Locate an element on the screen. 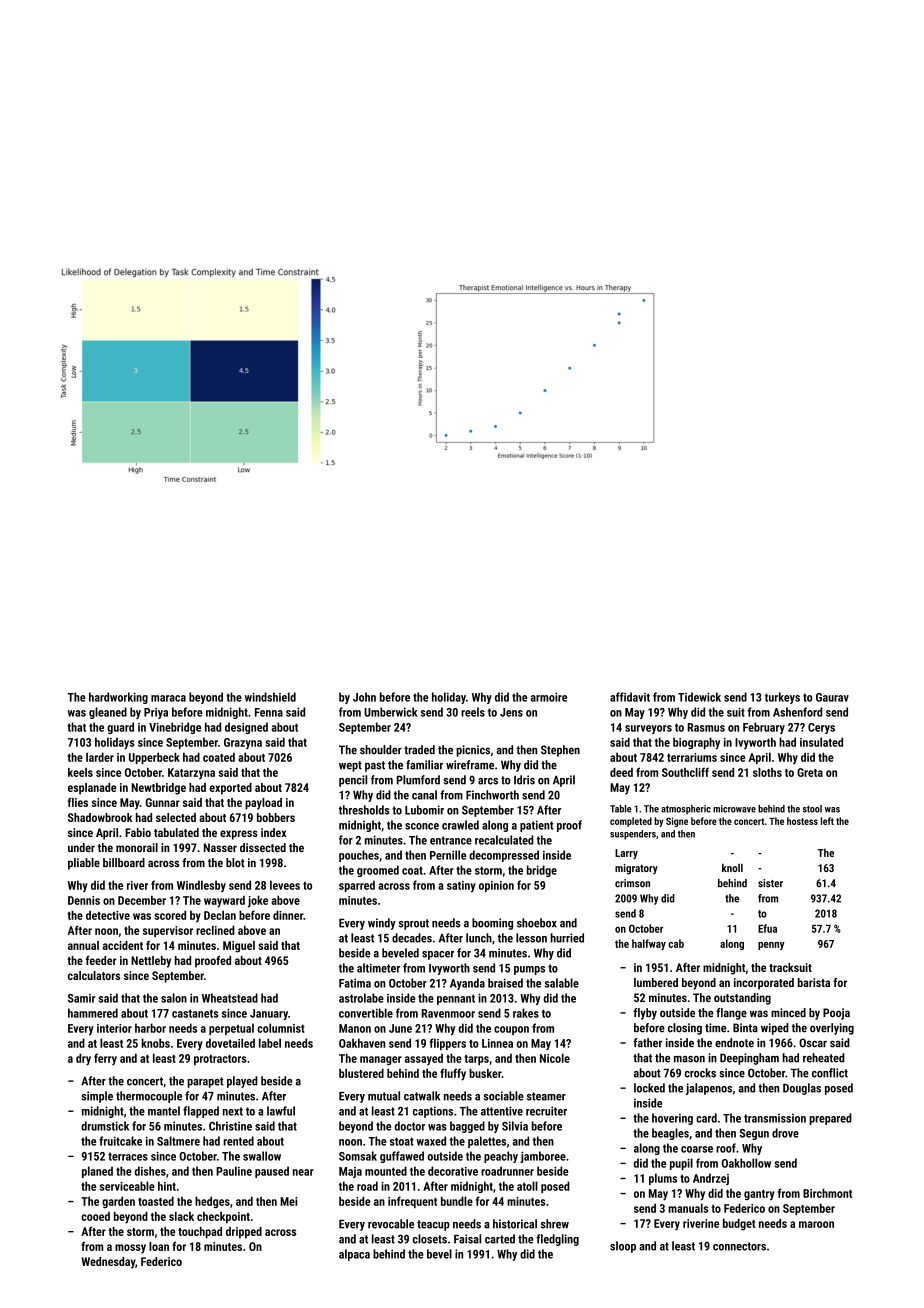 The height and width of the screenshot is (1308, 924). halfway is located at coordinates (649, 944).
